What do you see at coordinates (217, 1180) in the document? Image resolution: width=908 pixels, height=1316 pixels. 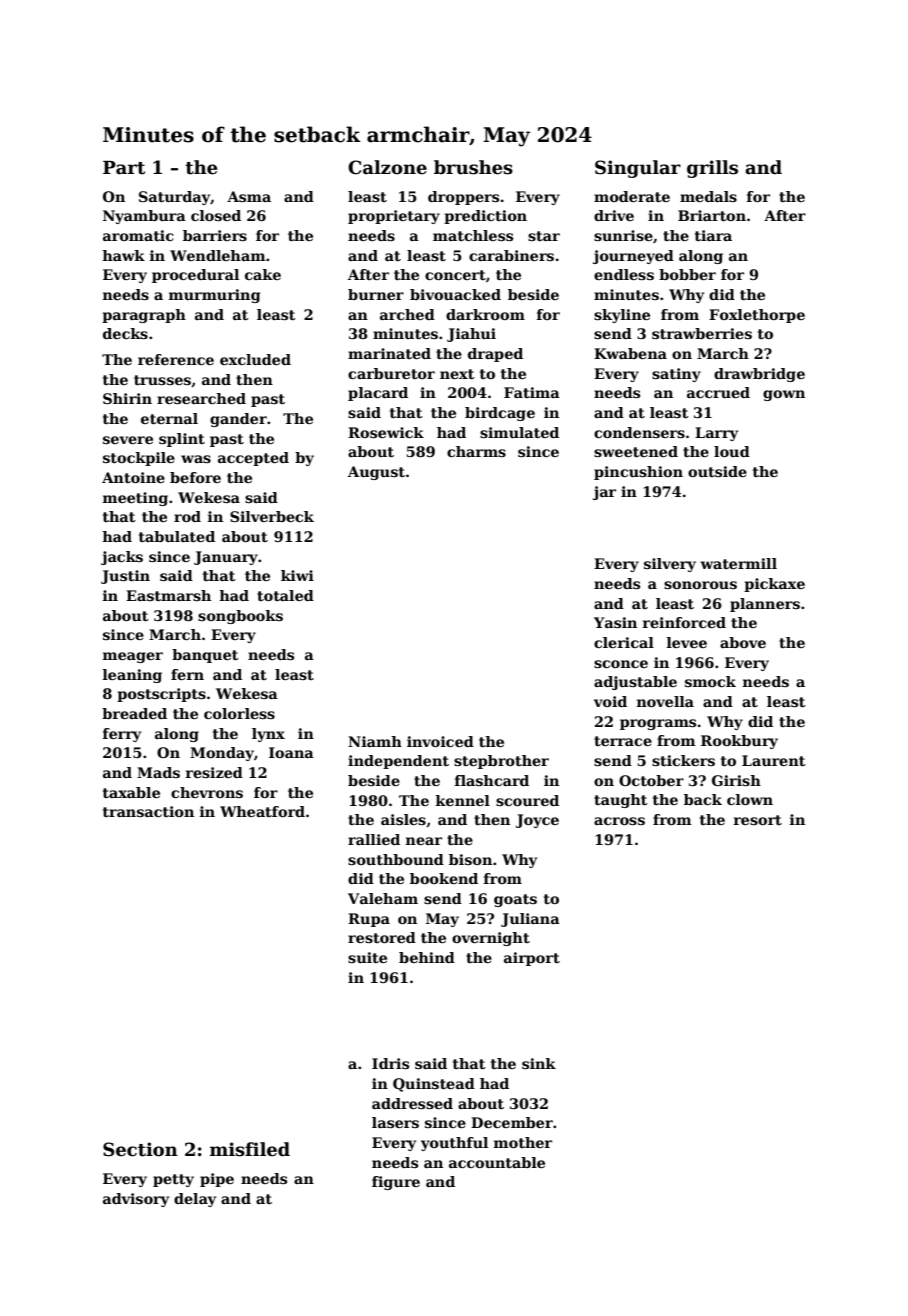 I see `pipe` at bounding box center [217, 1180].
